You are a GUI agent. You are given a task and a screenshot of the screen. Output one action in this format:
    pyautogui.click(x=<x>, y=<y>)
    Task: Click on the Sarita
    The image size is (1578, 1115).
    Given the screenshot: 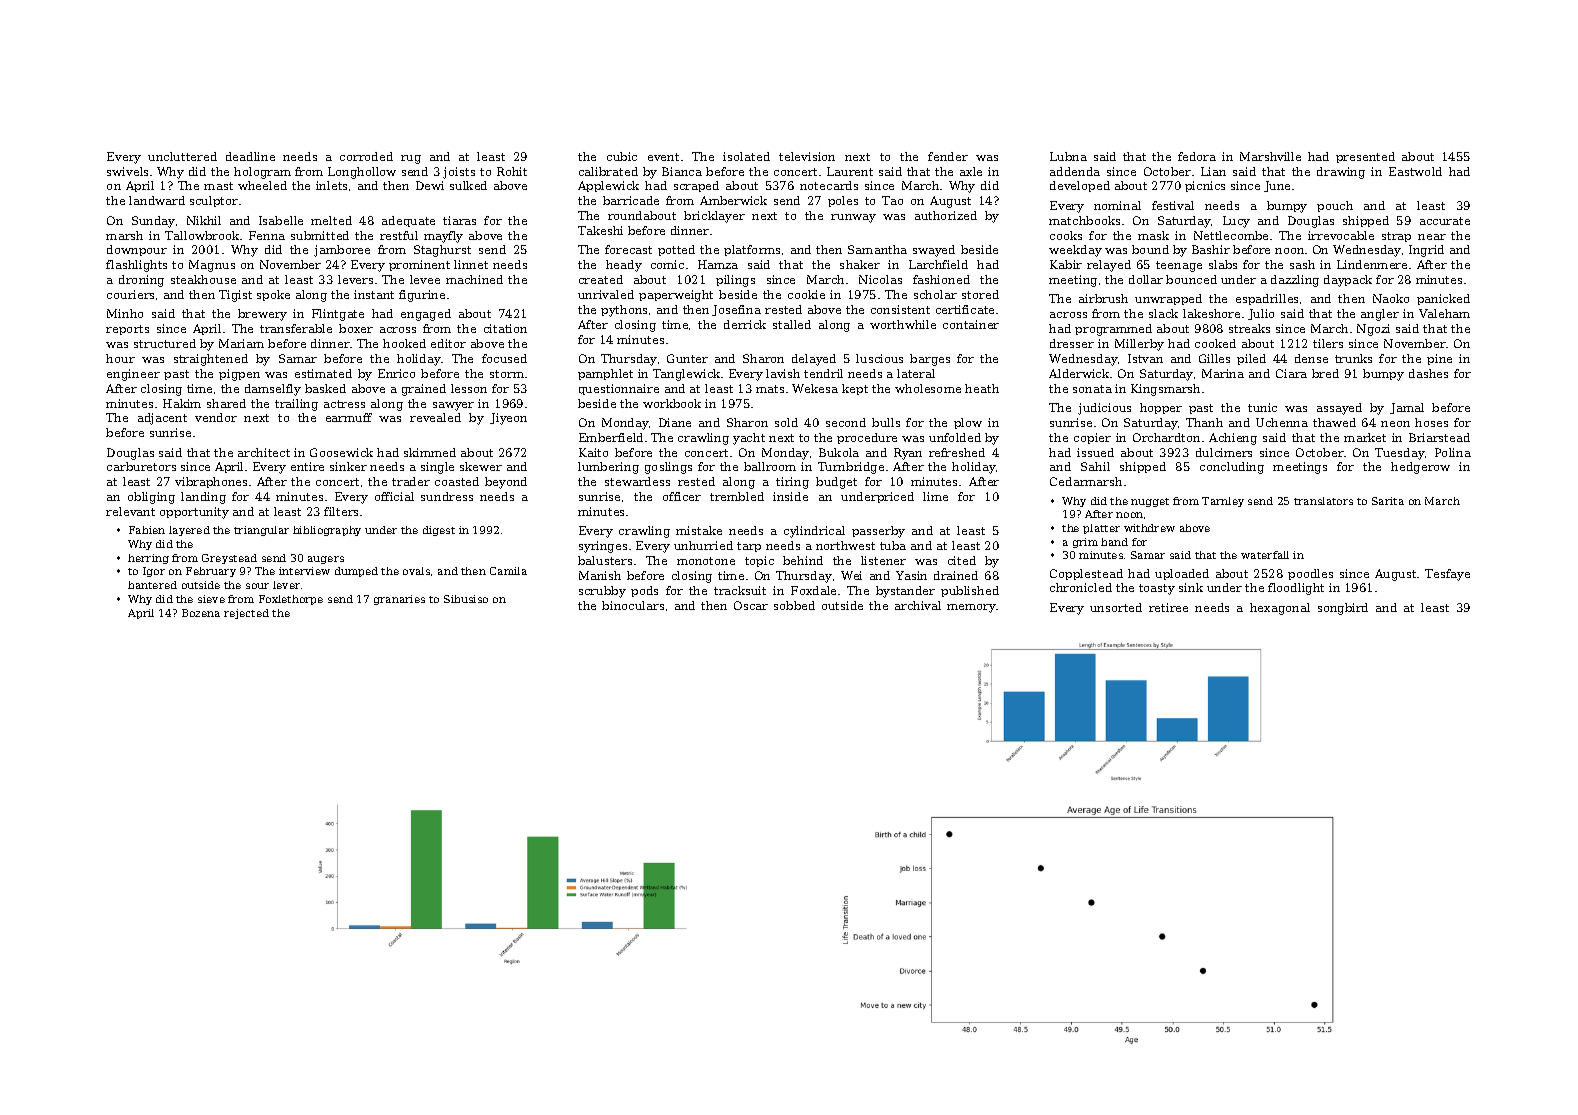 What is the action you would take?
    pyautogui.click(x=1388, y=501)
